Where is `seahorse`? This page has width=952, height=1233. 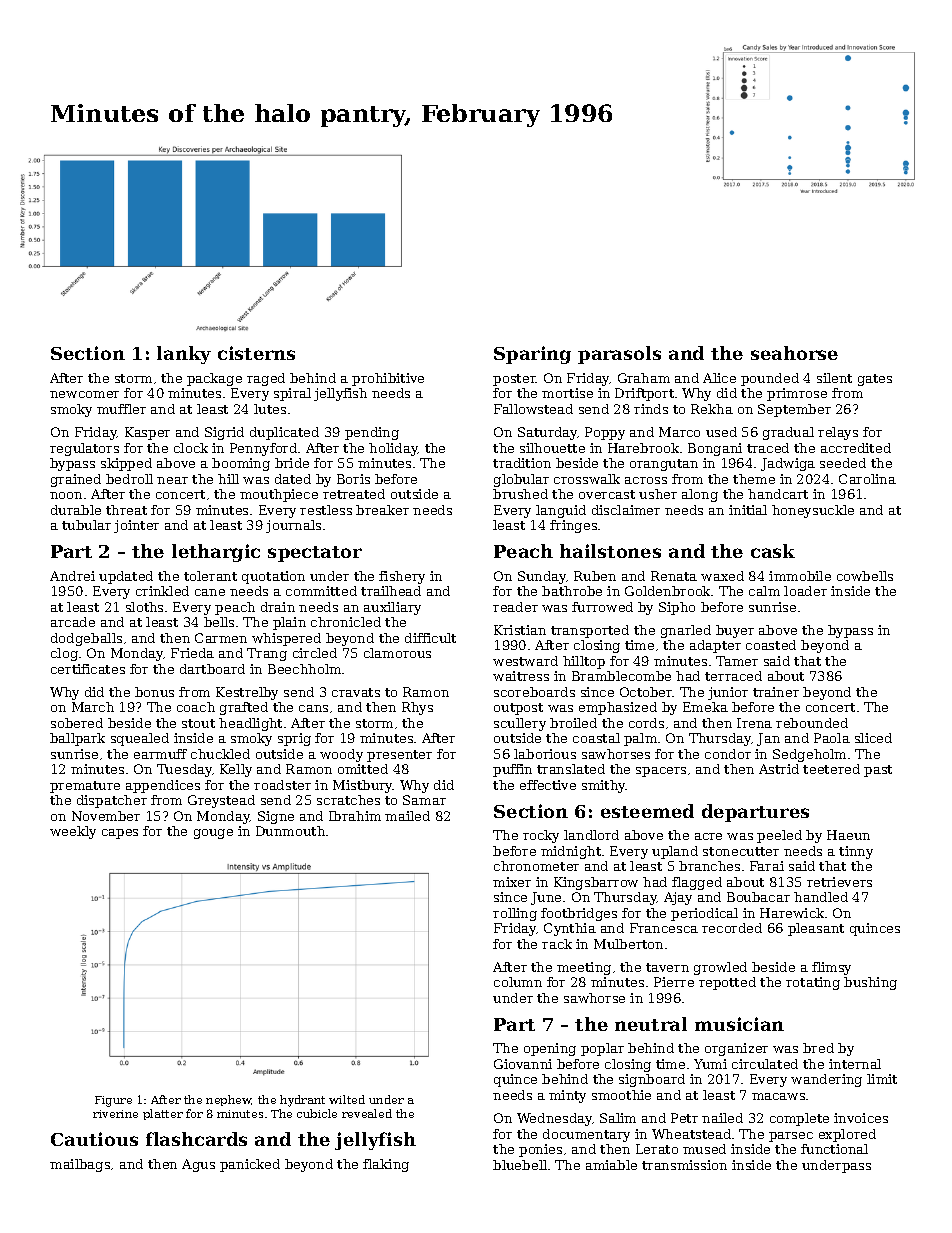 seahorse is located at coordinates (794, 353).
